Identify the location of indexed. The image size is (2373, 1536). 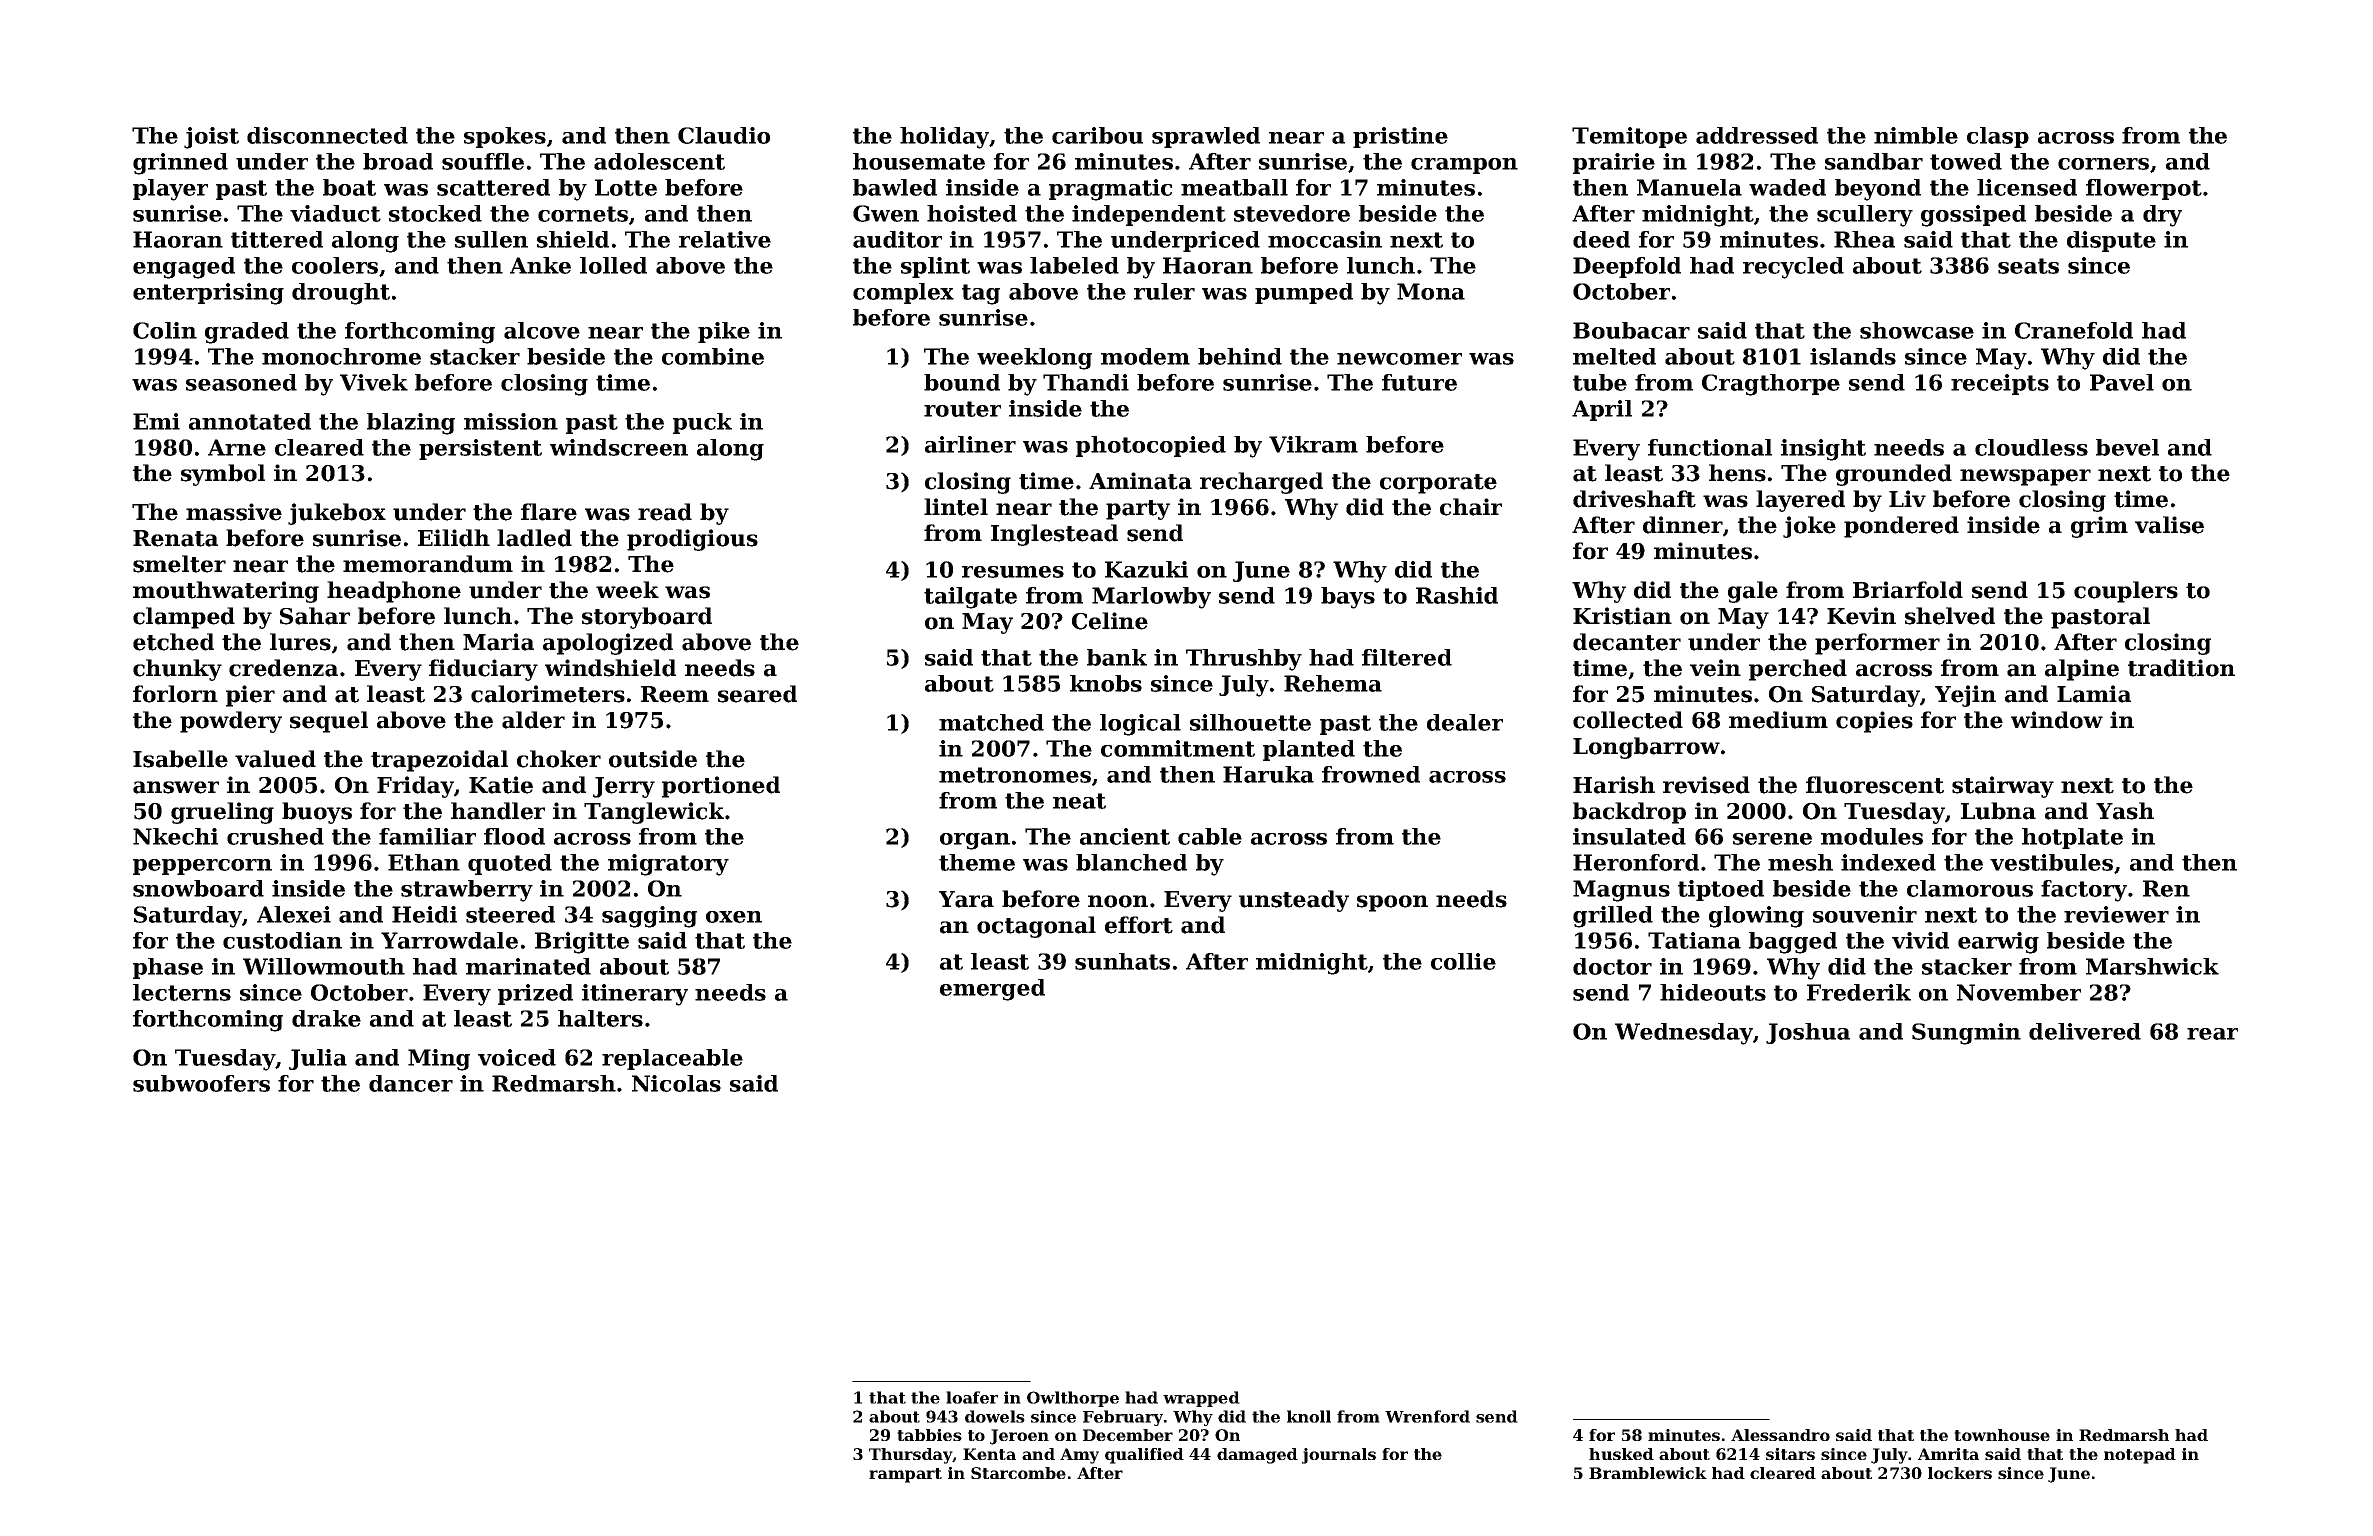
(1888, 862).
